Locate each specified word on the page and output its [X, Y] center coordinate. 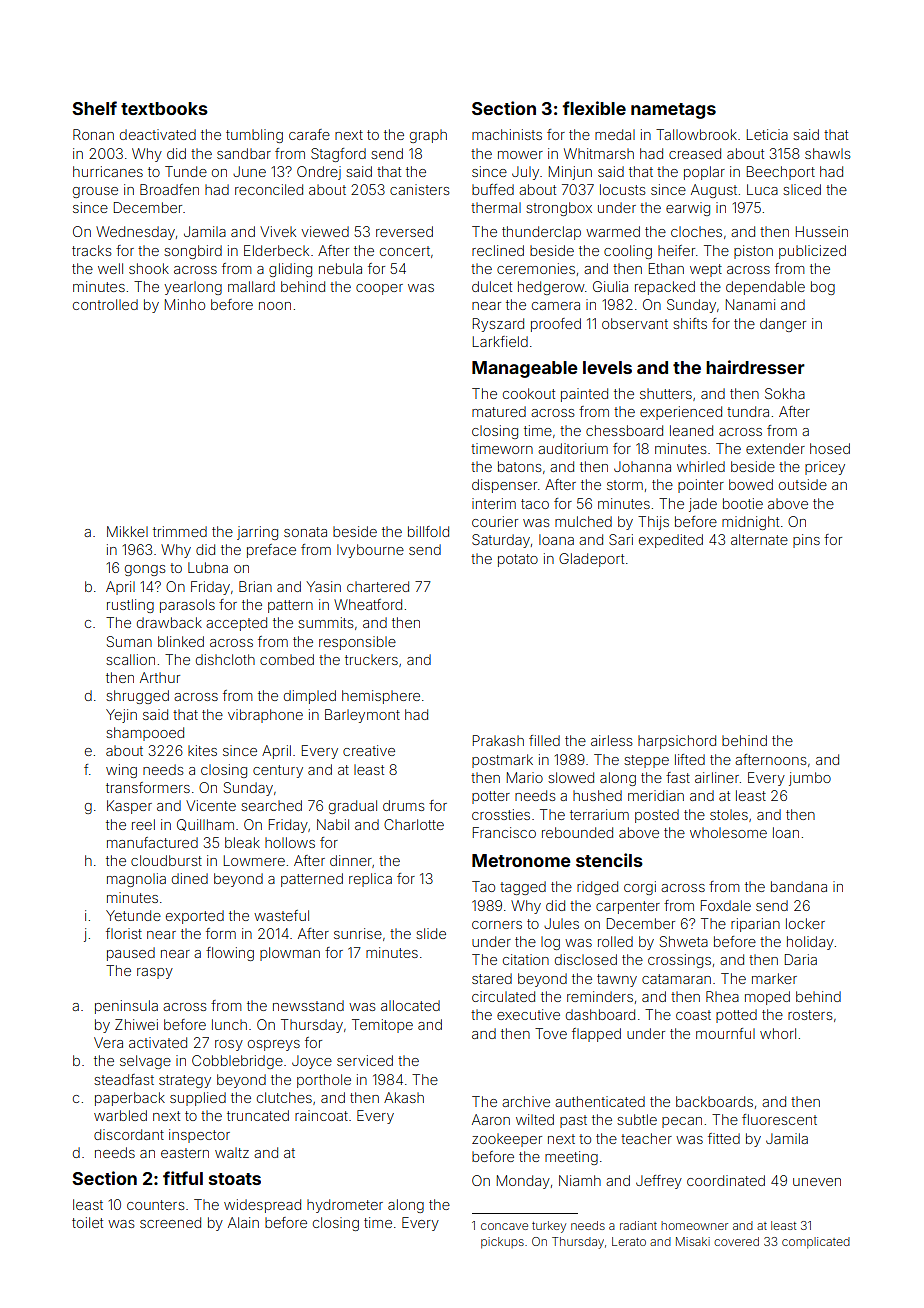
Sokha [785, 393]
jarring [257, 533]
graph [428, 136]
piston [753, 252]
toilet [87, 1222]
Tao [483, 886]
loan [786, 832]
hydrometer [345, 1206]
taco [535, 504]
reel [143, 824]
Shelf [94, 108]
